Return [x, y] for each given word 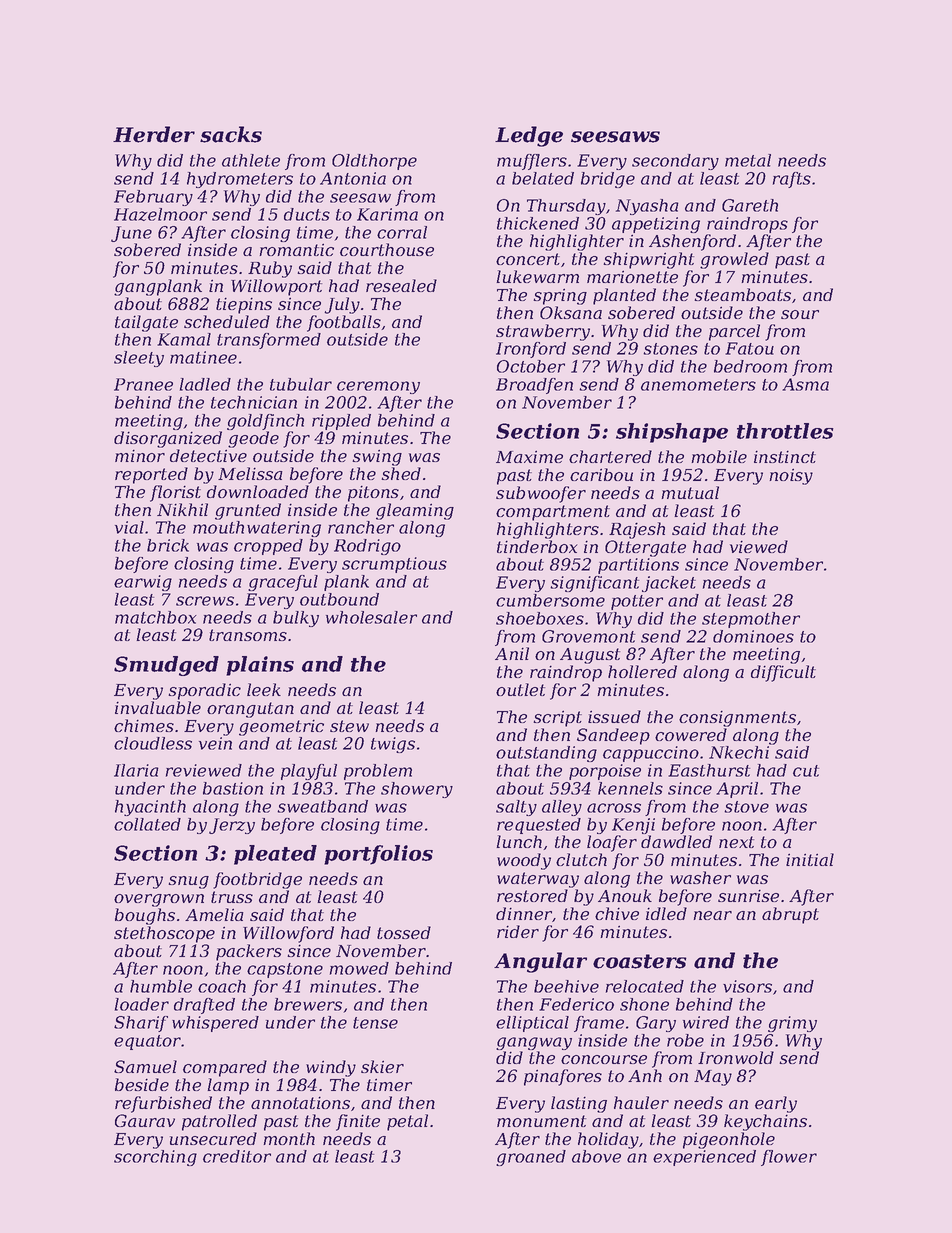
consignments [737, 719]
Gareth [750, 205]
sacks [231, 134]
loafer [612, 843]
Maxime [529, 456]
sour [800, 314]
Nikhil [182, 509]
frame [599, 1024]
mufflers [532, 162]
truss [232, 897]
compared [225, 1068]
